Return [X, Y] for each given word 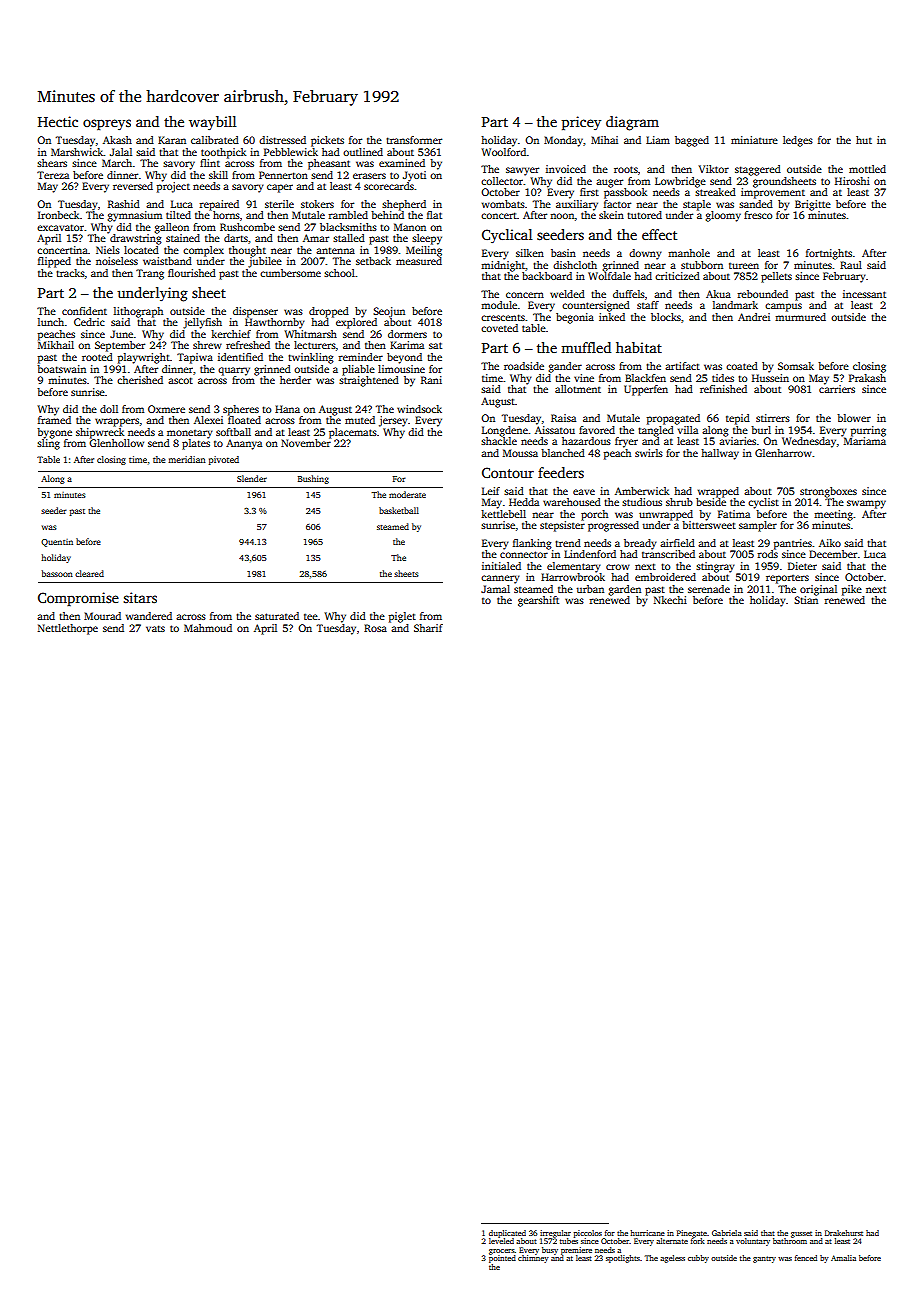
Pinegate [692, 1234]
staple [697, 205]
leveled [501, 1241]
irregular [555, 1234]
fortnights [829, 254]
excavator [60, 227]
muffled [586, 347]
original [818, 590]
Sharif [428, 628]
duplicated [507, 1234]
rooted [97, 357]
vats [155, 628]
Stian [806, 600]
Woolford [504, 152]
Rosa [375, 628]
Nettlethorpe [68, 629]
